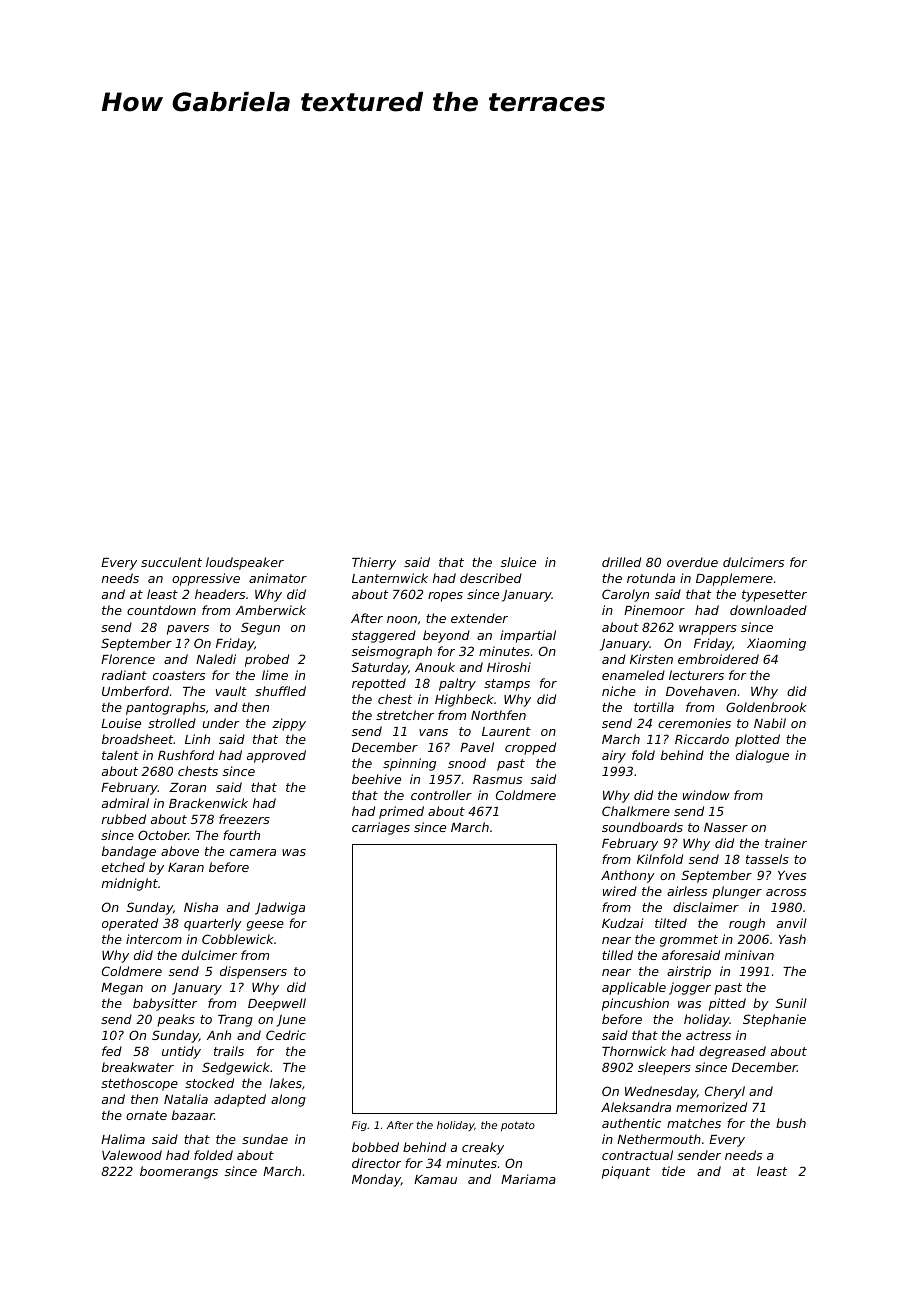 This document has width=908, height=1316. I want to click on Kamau, so click(435, 1179).
